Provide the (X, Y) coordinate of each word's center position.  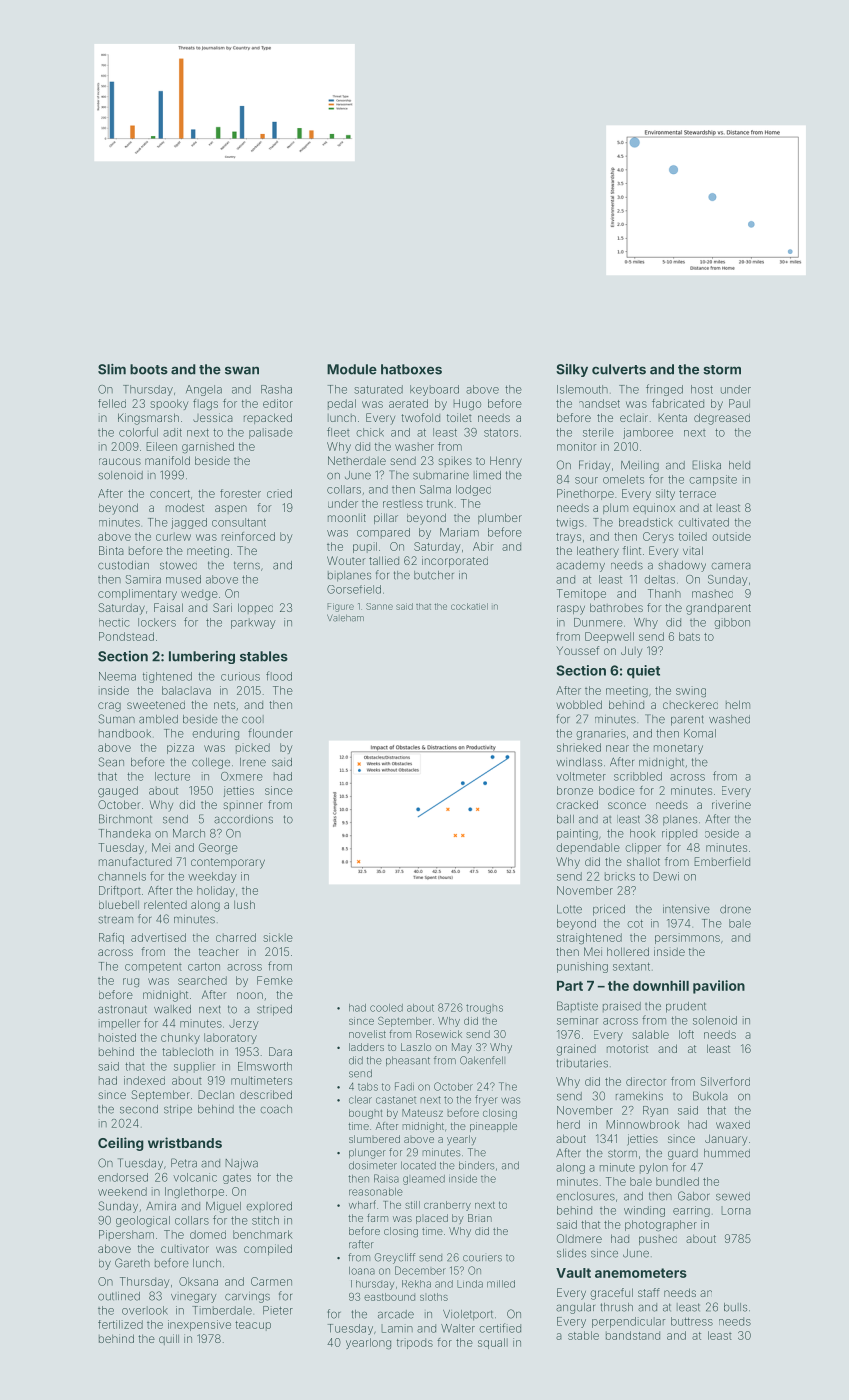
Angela (204, 390)
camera (731, 566)
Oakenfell (482, 1060)
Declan (216, 1094)
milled (501, 1284)
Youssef (578, 650)
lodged (473, 490)
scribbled (638, 776)
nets (224, 705)
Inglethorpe (194, 1193)
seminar (577, 1020)
